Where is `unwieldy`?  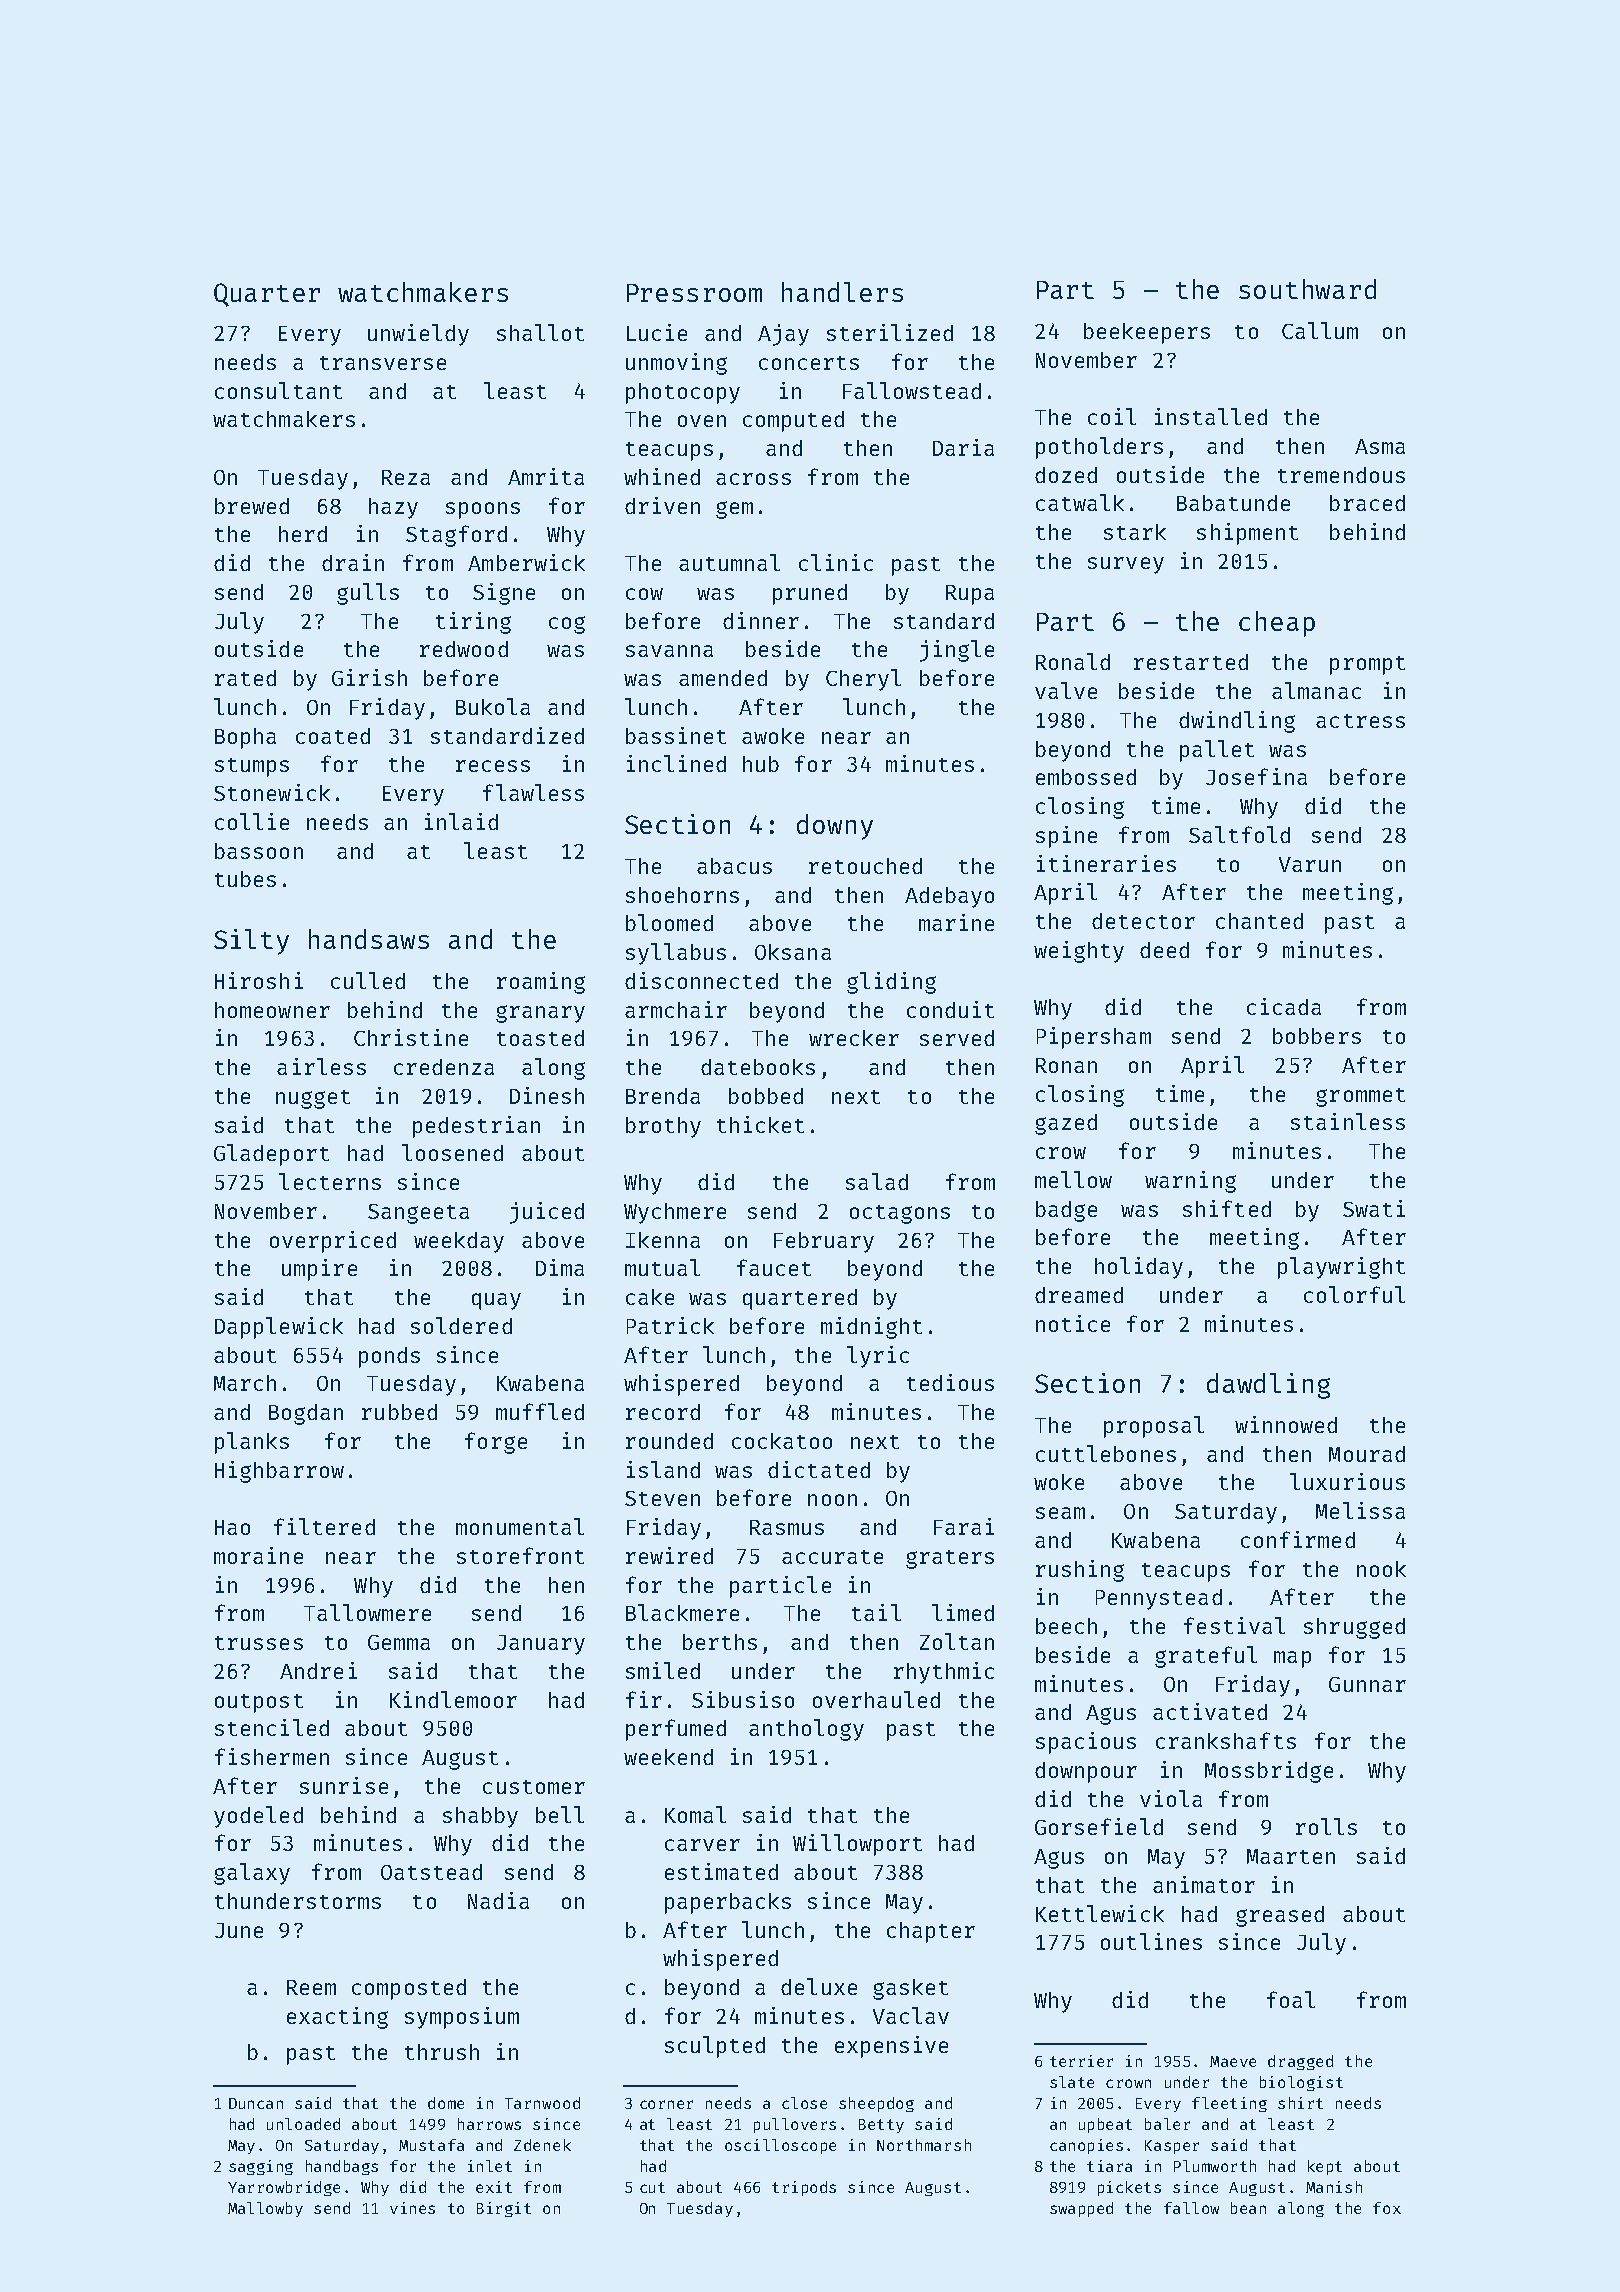 unwieldy is located at coordinates (418, 335).
